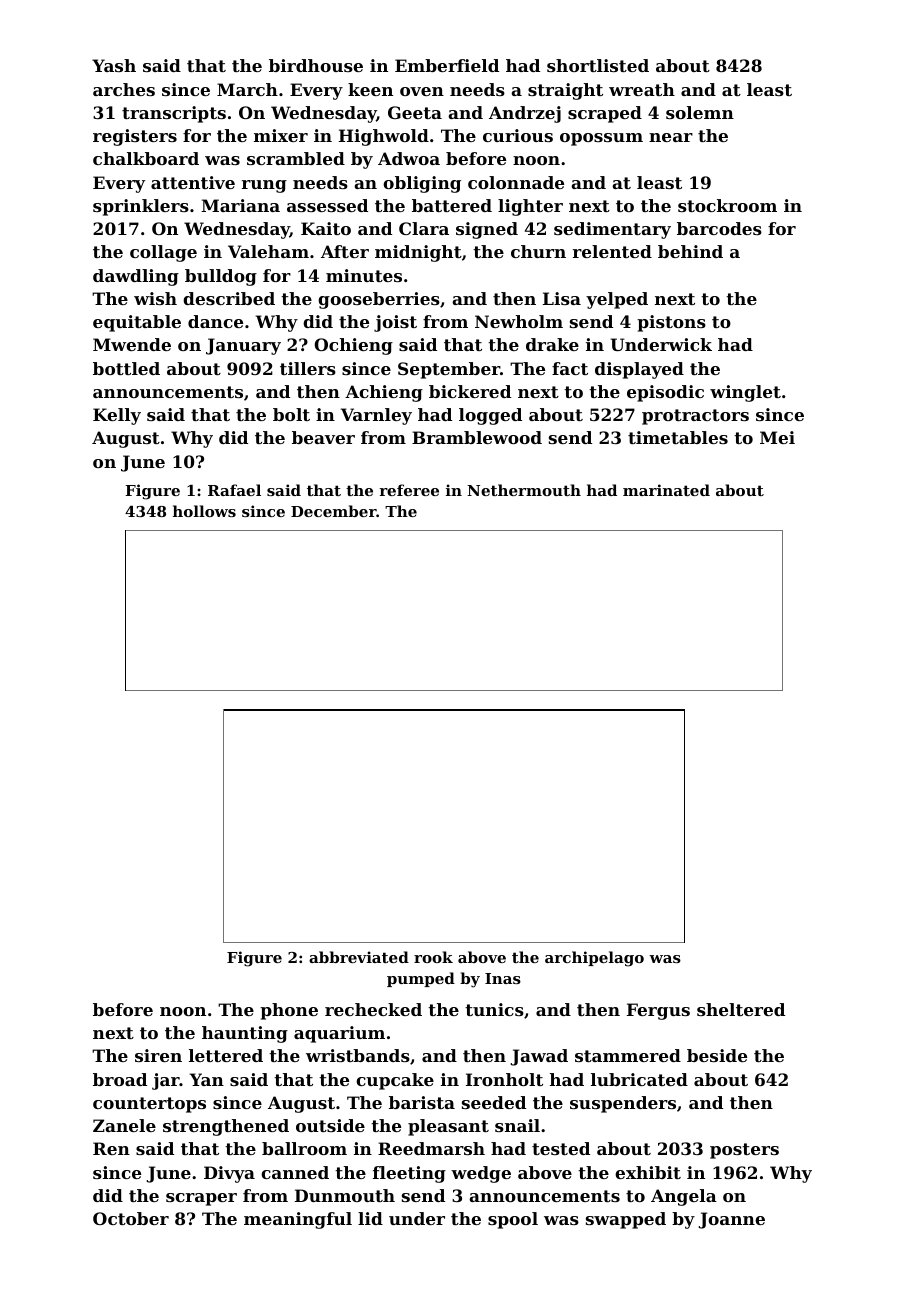 This image has width=908, height=1316. Describe the element at coordinates (131, 1218) in the image. I see `October` at that location.
